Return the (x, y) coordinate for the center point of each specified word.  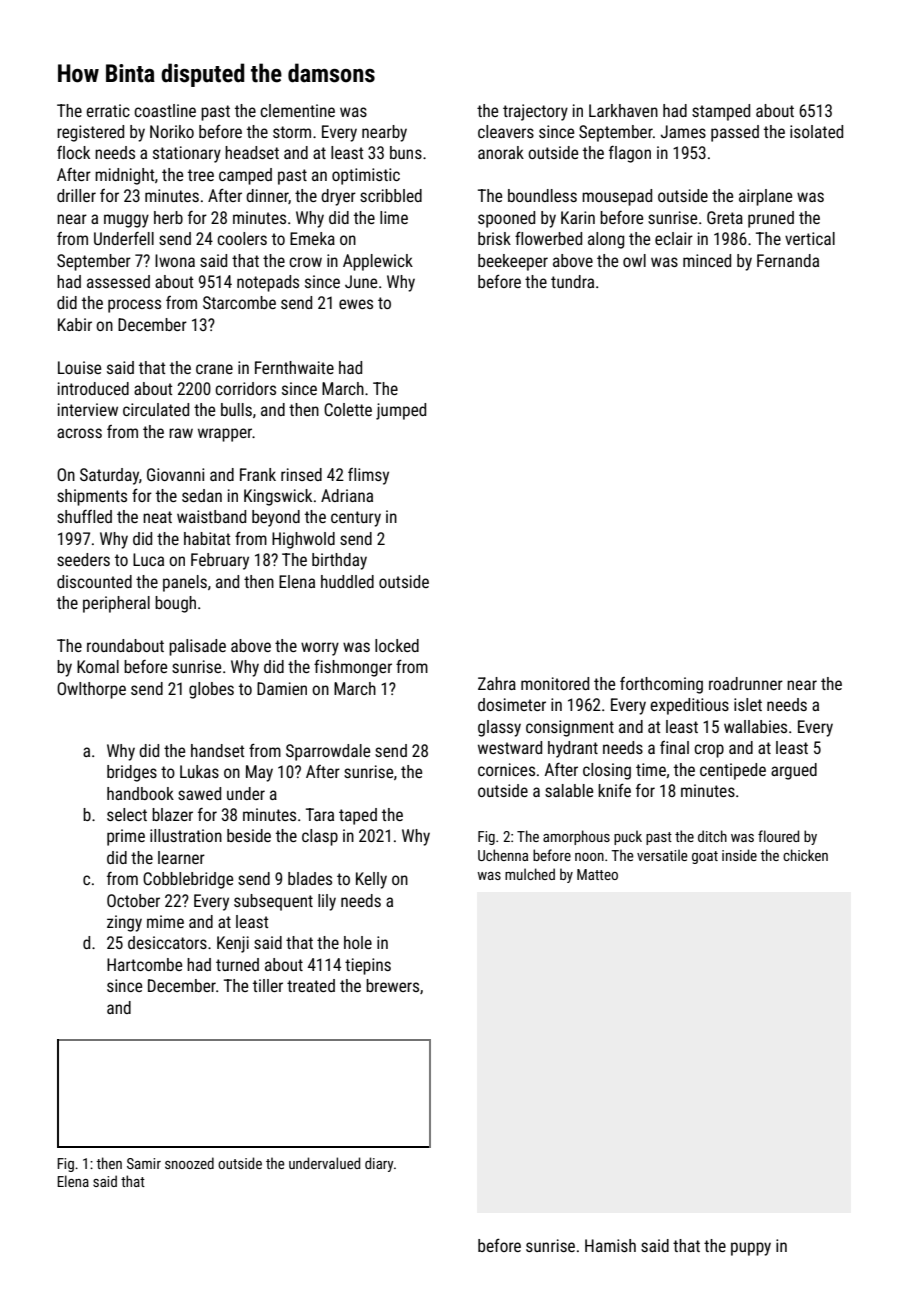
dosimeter (512, 704)
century (356, 519)
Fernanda (788, 260)
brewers (392, 985)
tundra (572, 281)
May (259, 773)
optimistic (366, 176)
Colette (348, 409)
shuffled (84, 516)
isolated (816, 131)
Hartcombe (144, 964)
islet (748, 704)
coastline (165, 110)
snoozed (189, 1163)
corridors (245, 388)
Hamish (610, 1245)
